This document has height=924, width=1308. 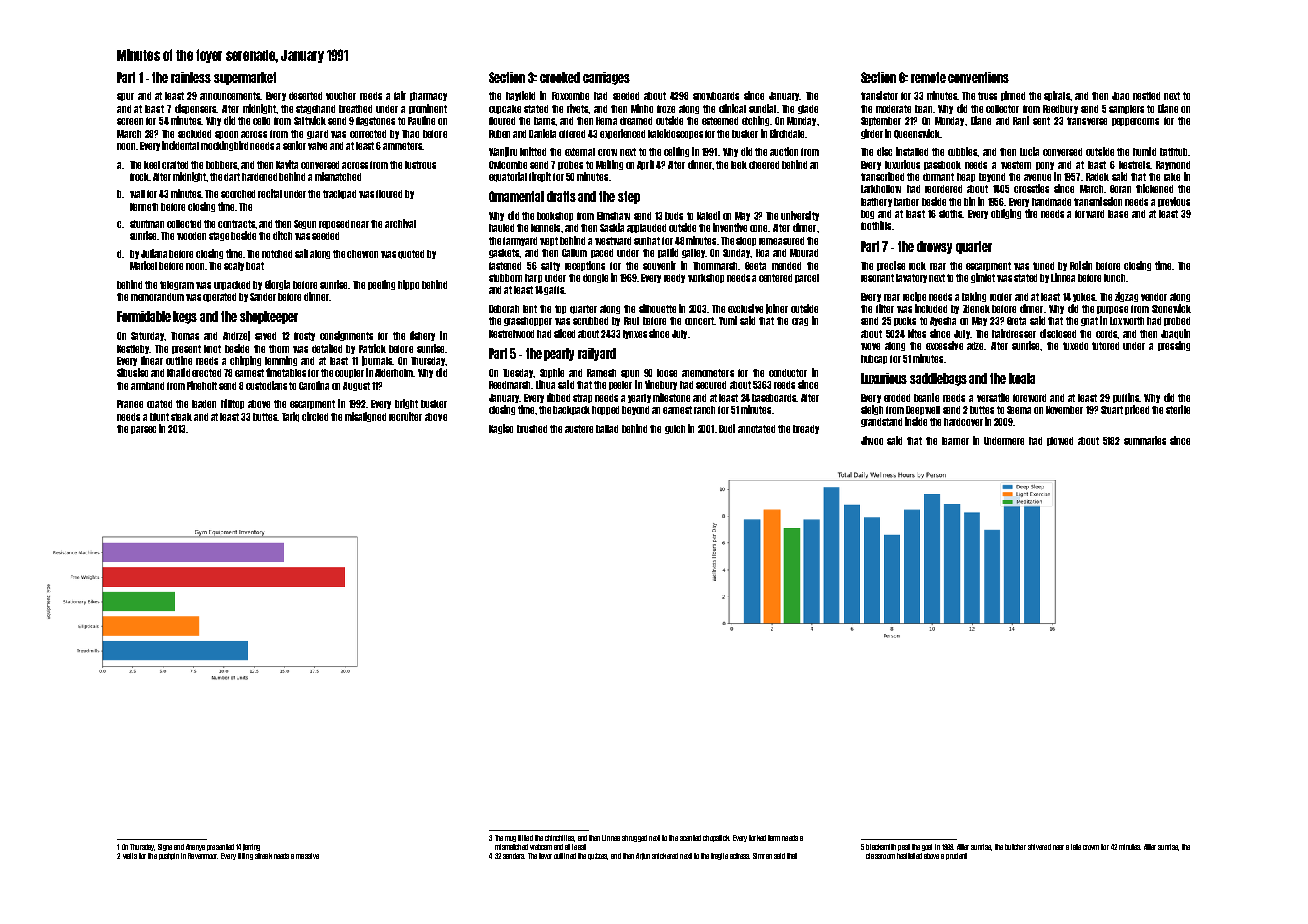 I want to click on austere, so click(x=579, y=429).
